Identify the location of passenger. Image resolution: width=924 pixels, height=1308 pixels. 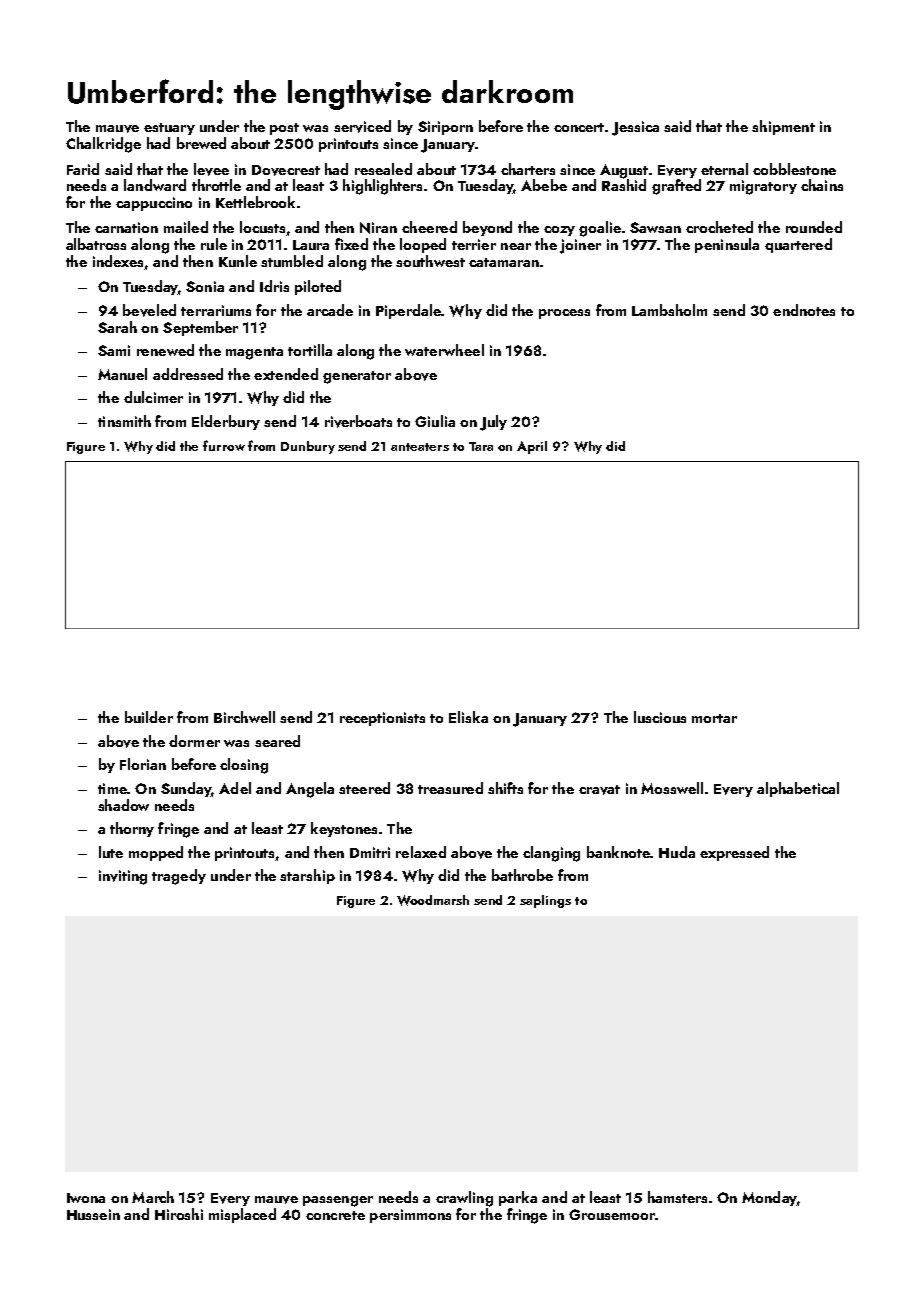
(338, 1201).
